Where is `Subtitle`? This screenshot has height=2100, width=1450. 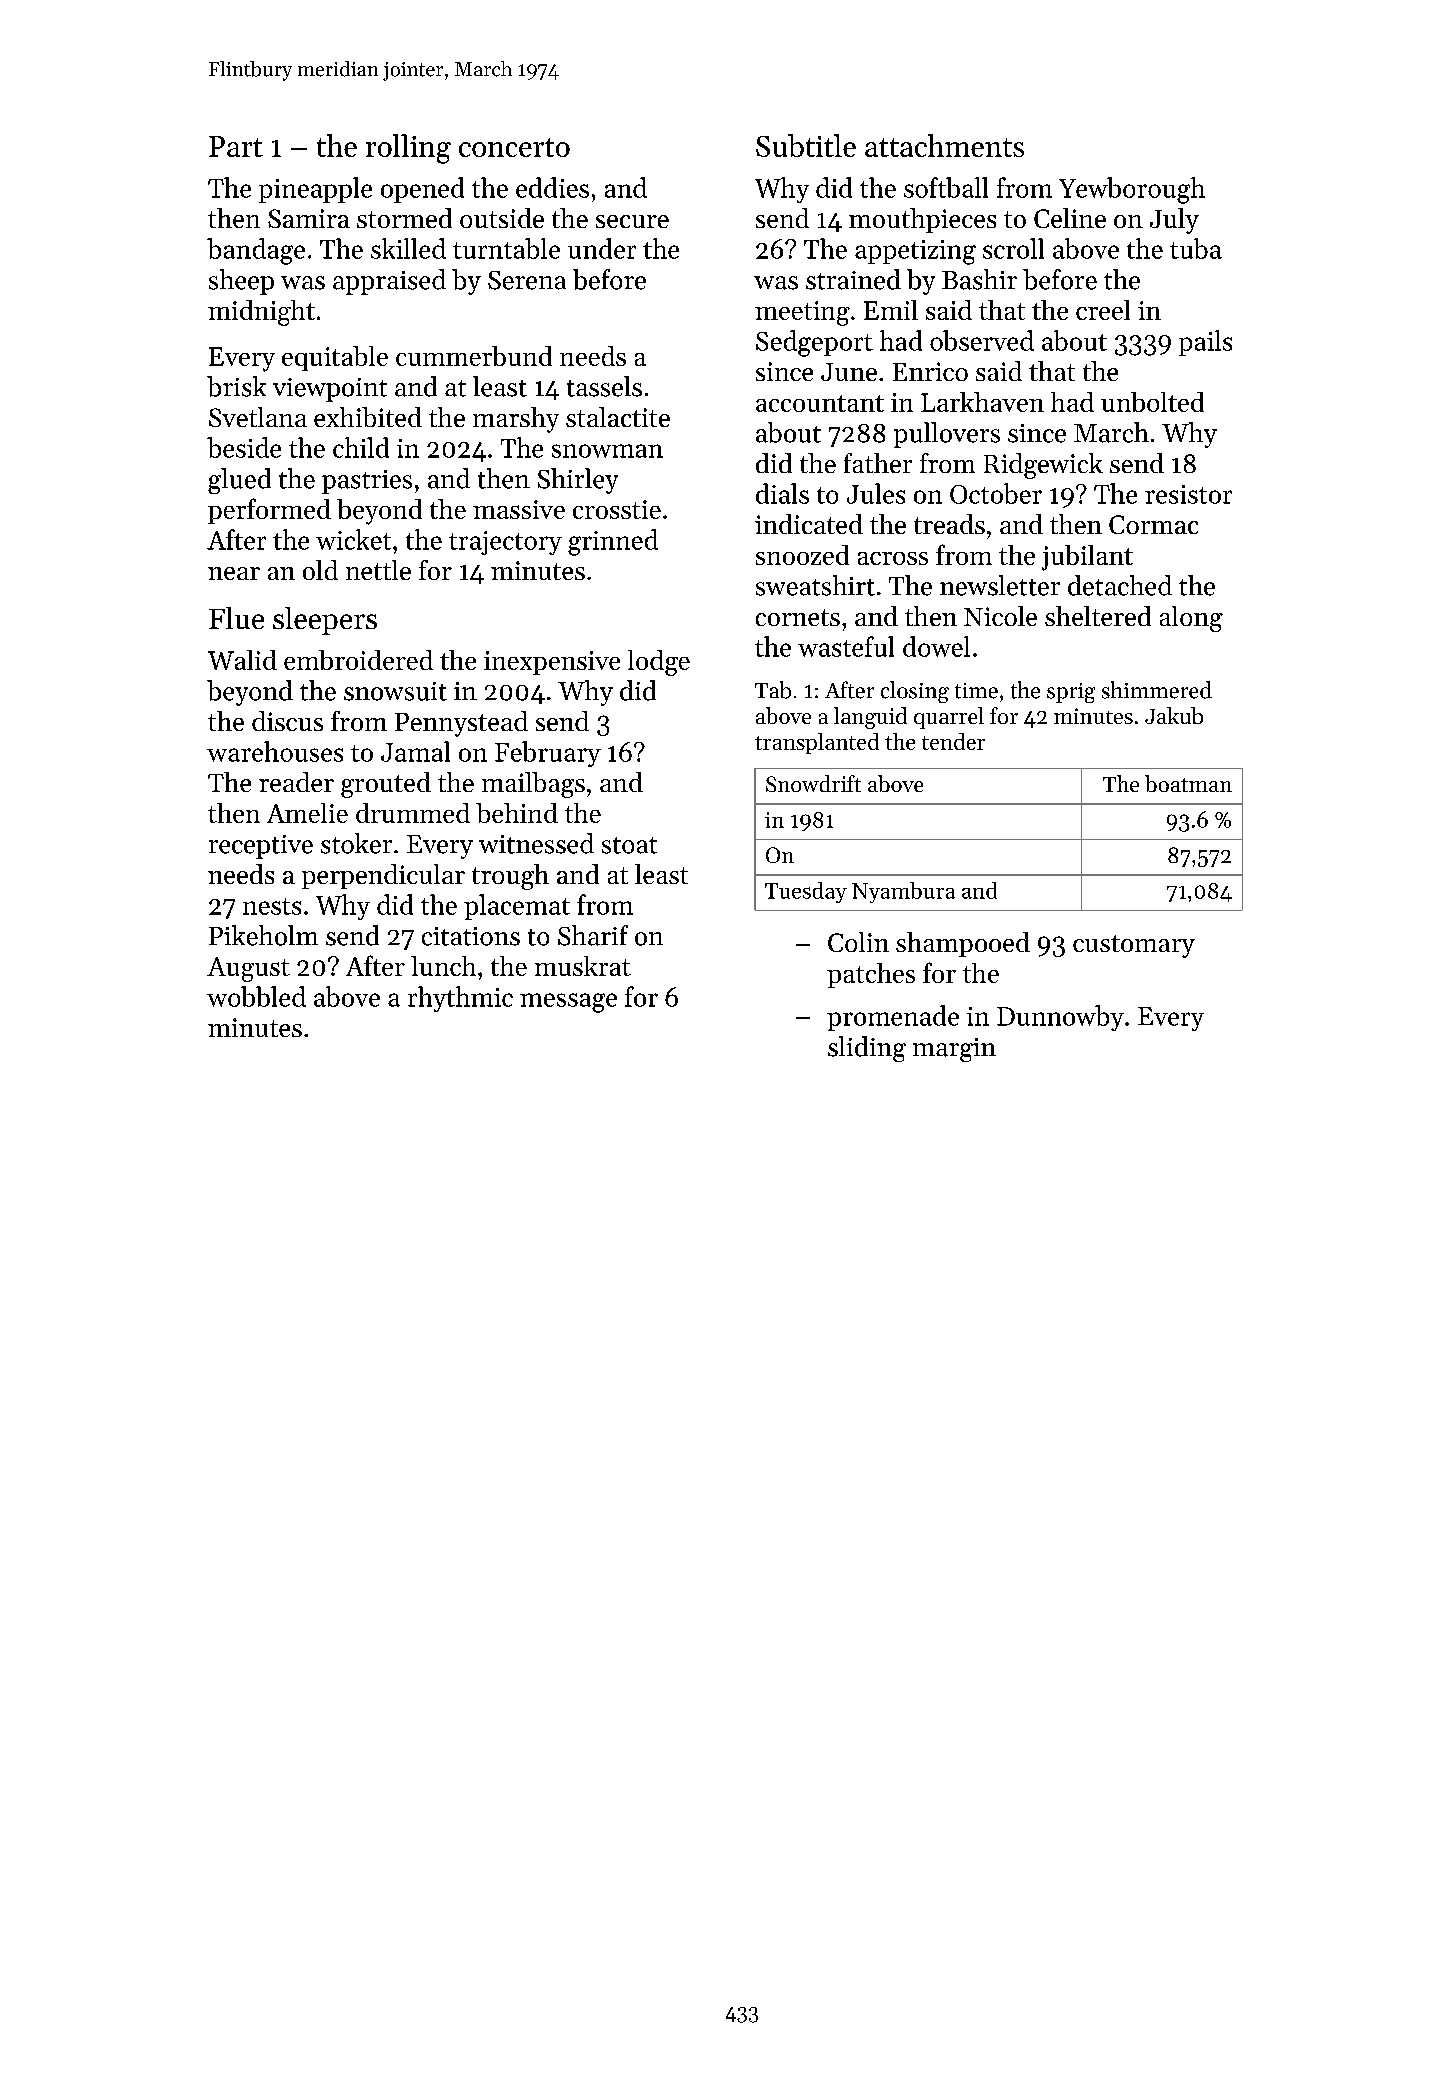 Subtitle is located at coordinates (806, 145).
